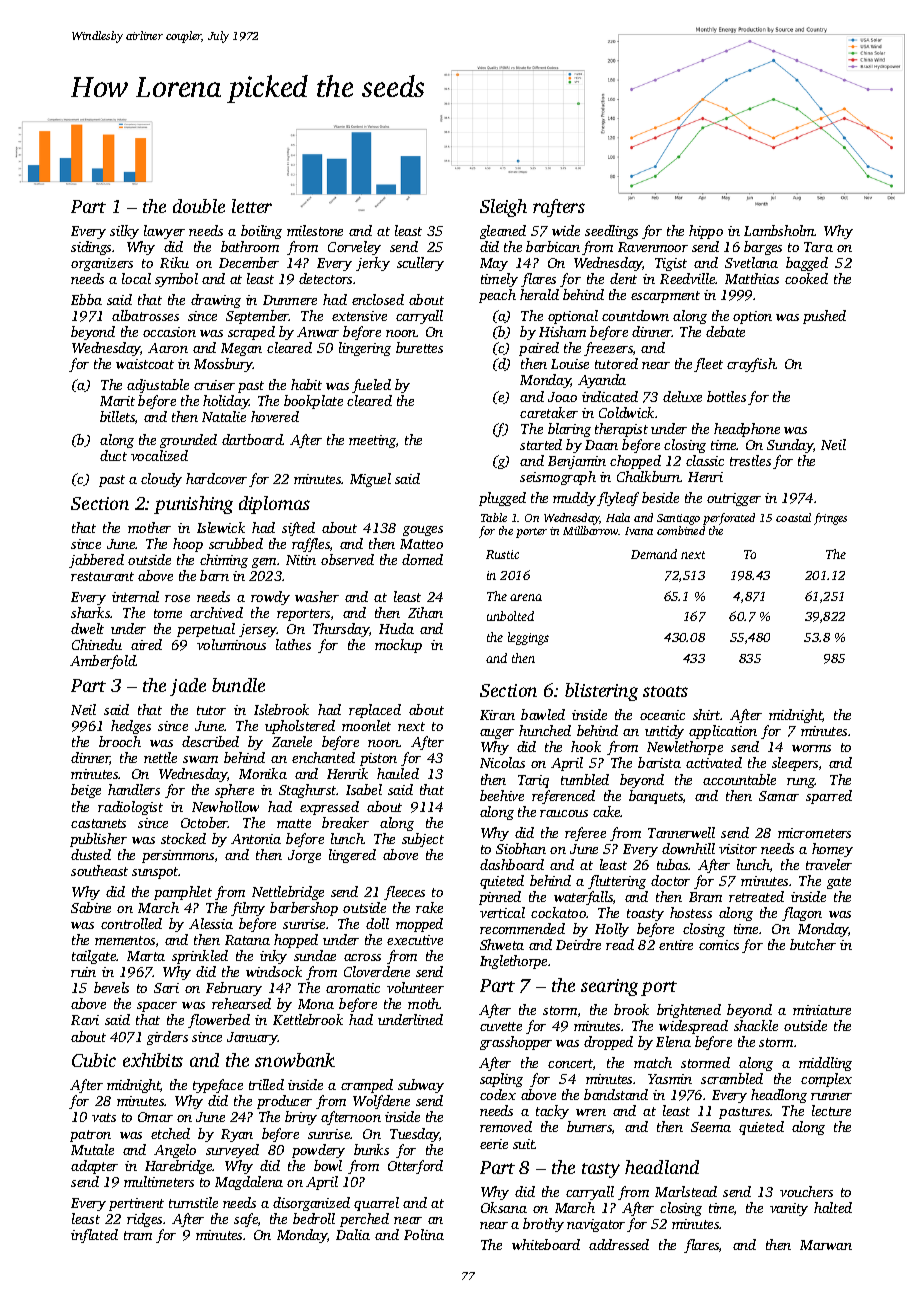 Image resolution: width=924 pixels, height=1308 pixels. I want to click on Seema, so click(711, 1127).
